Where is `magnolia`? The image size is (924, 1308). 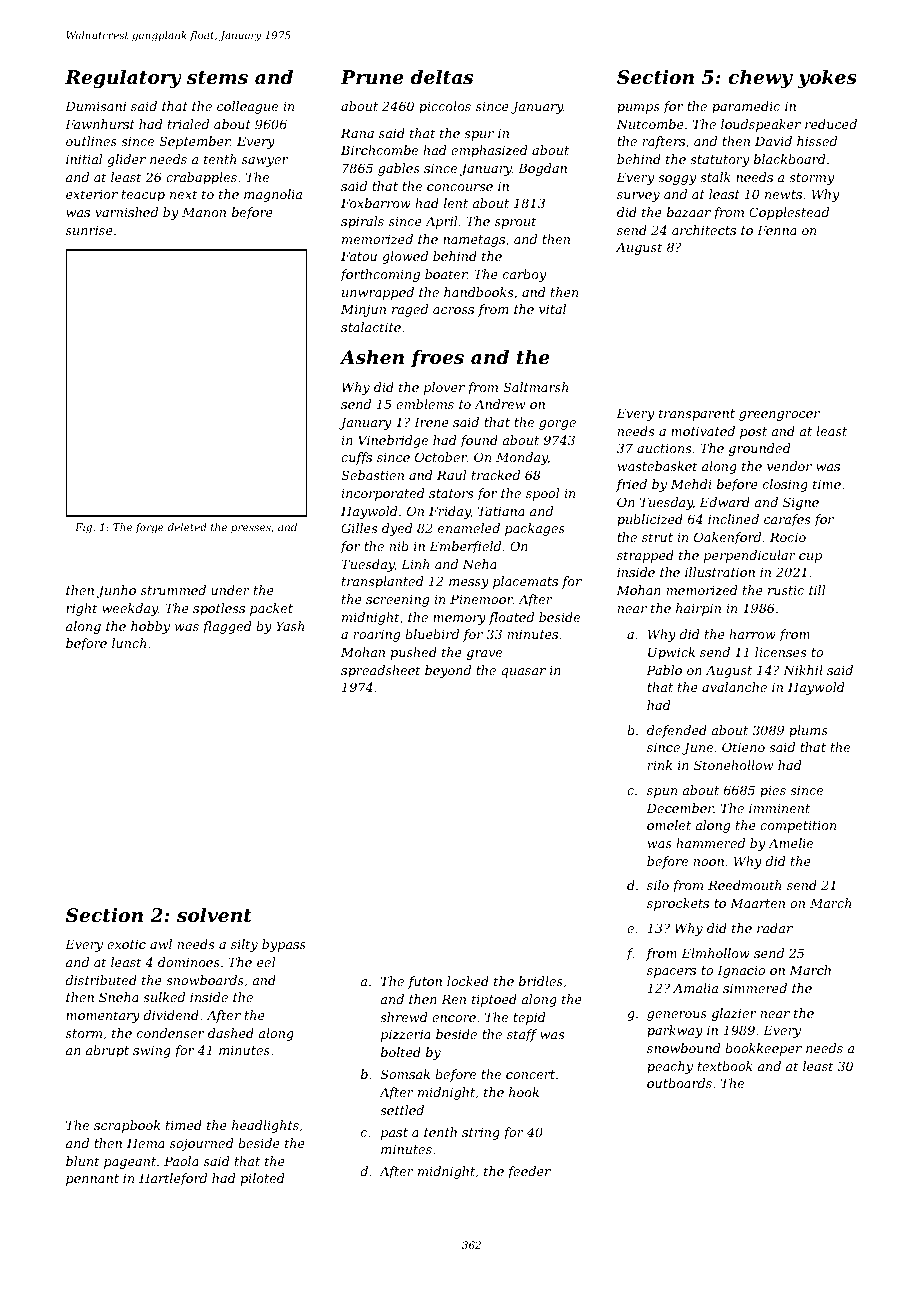
magnolia is located at coordinates (273, 195).
